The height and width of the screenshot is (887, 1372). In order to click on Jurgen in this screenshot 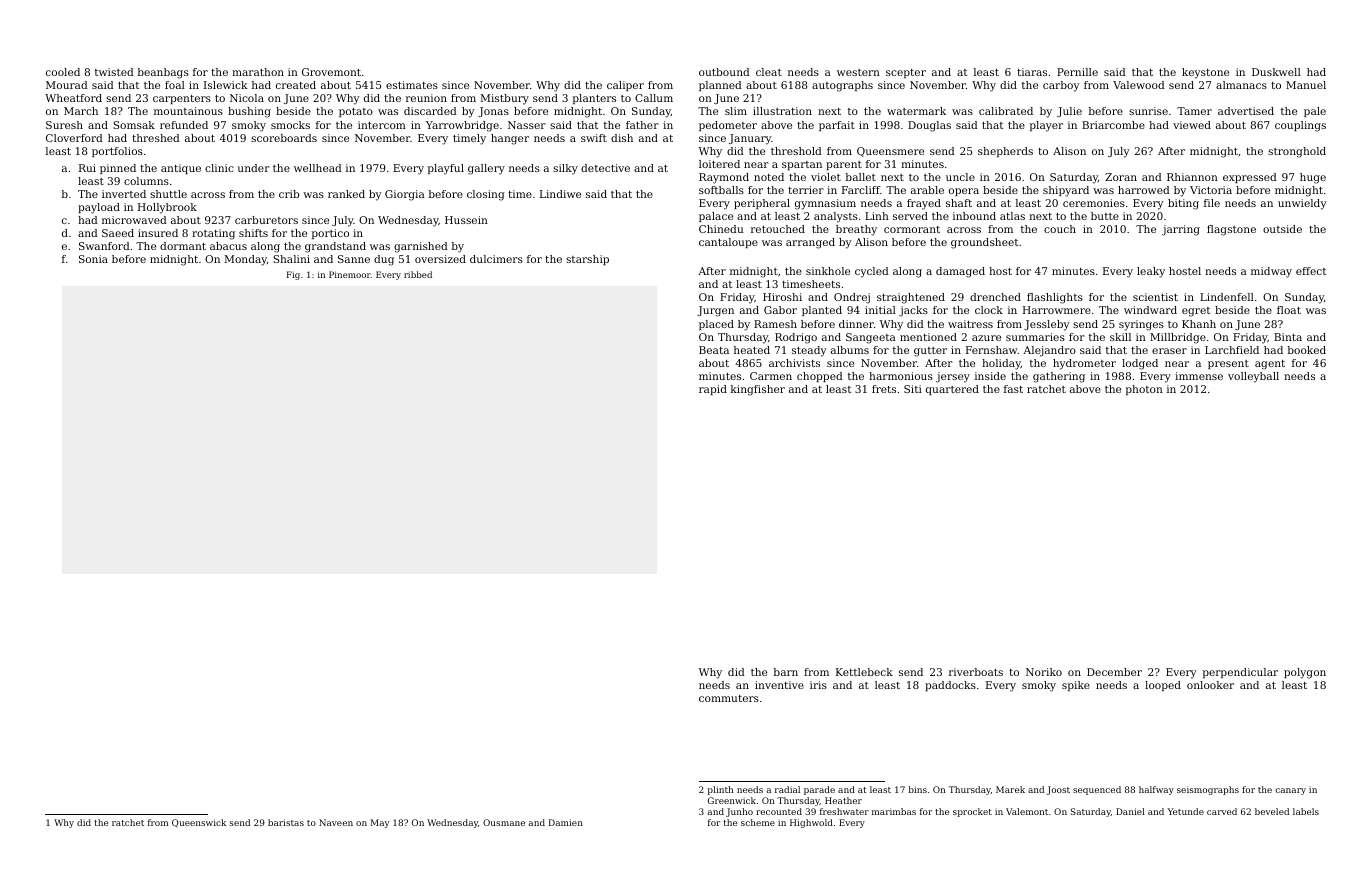, I will do `click(715, 311)`.
